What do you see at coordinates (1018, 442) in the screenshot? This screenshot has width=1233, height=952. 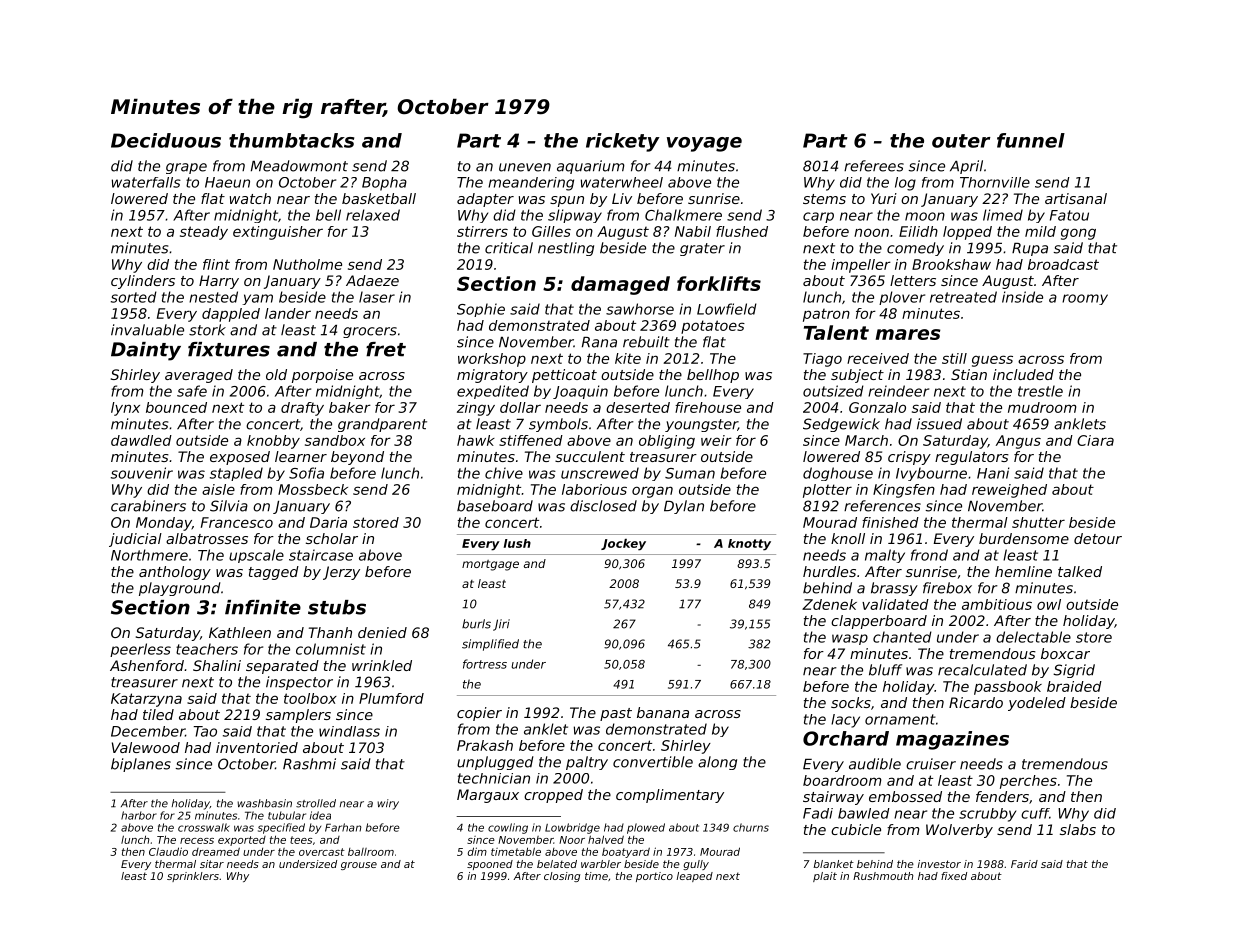 I see `Angus` at bounding box center [1018, 442].
